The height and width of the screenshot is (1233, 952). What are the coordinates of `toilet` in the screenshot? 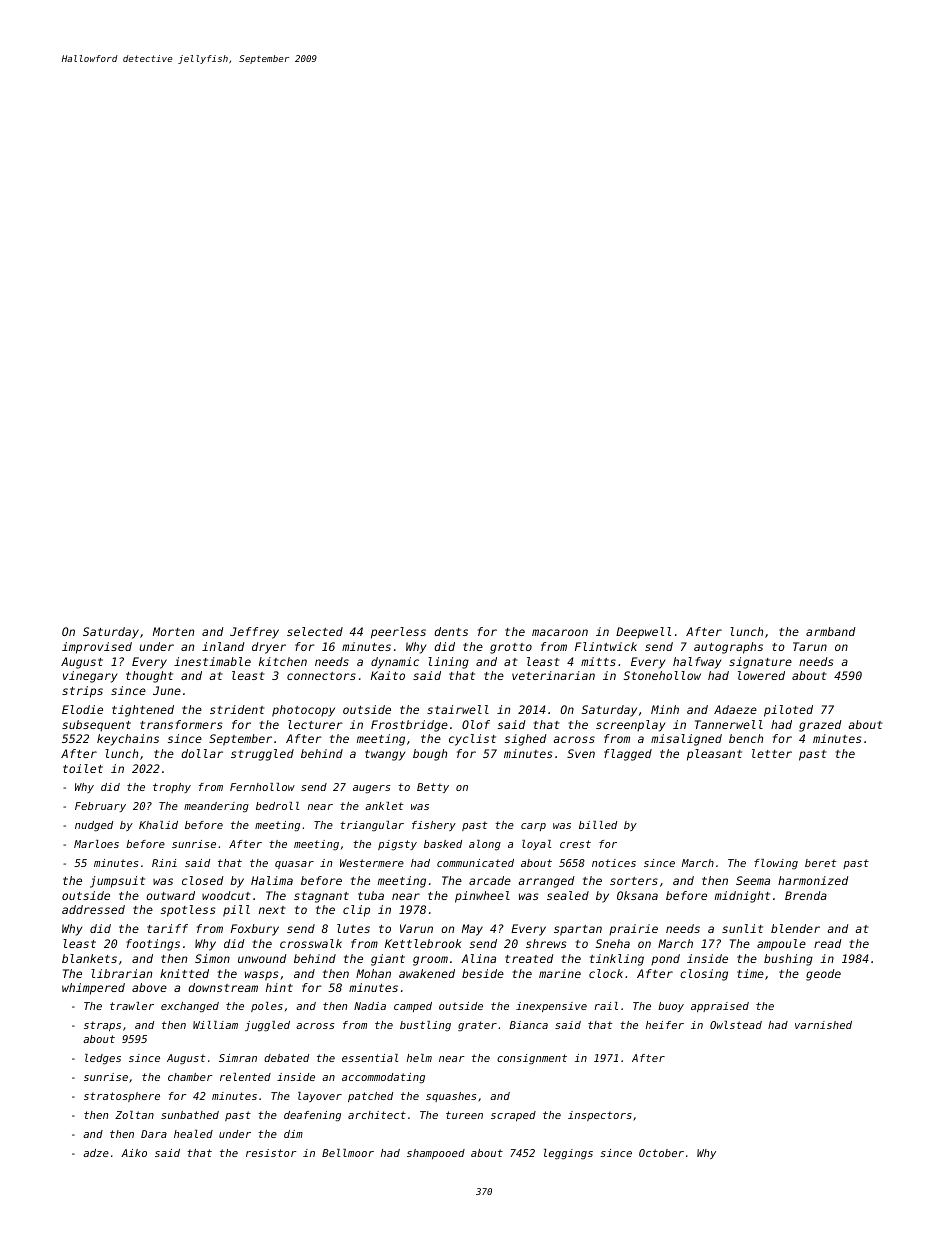 It's located at (83, 768).
